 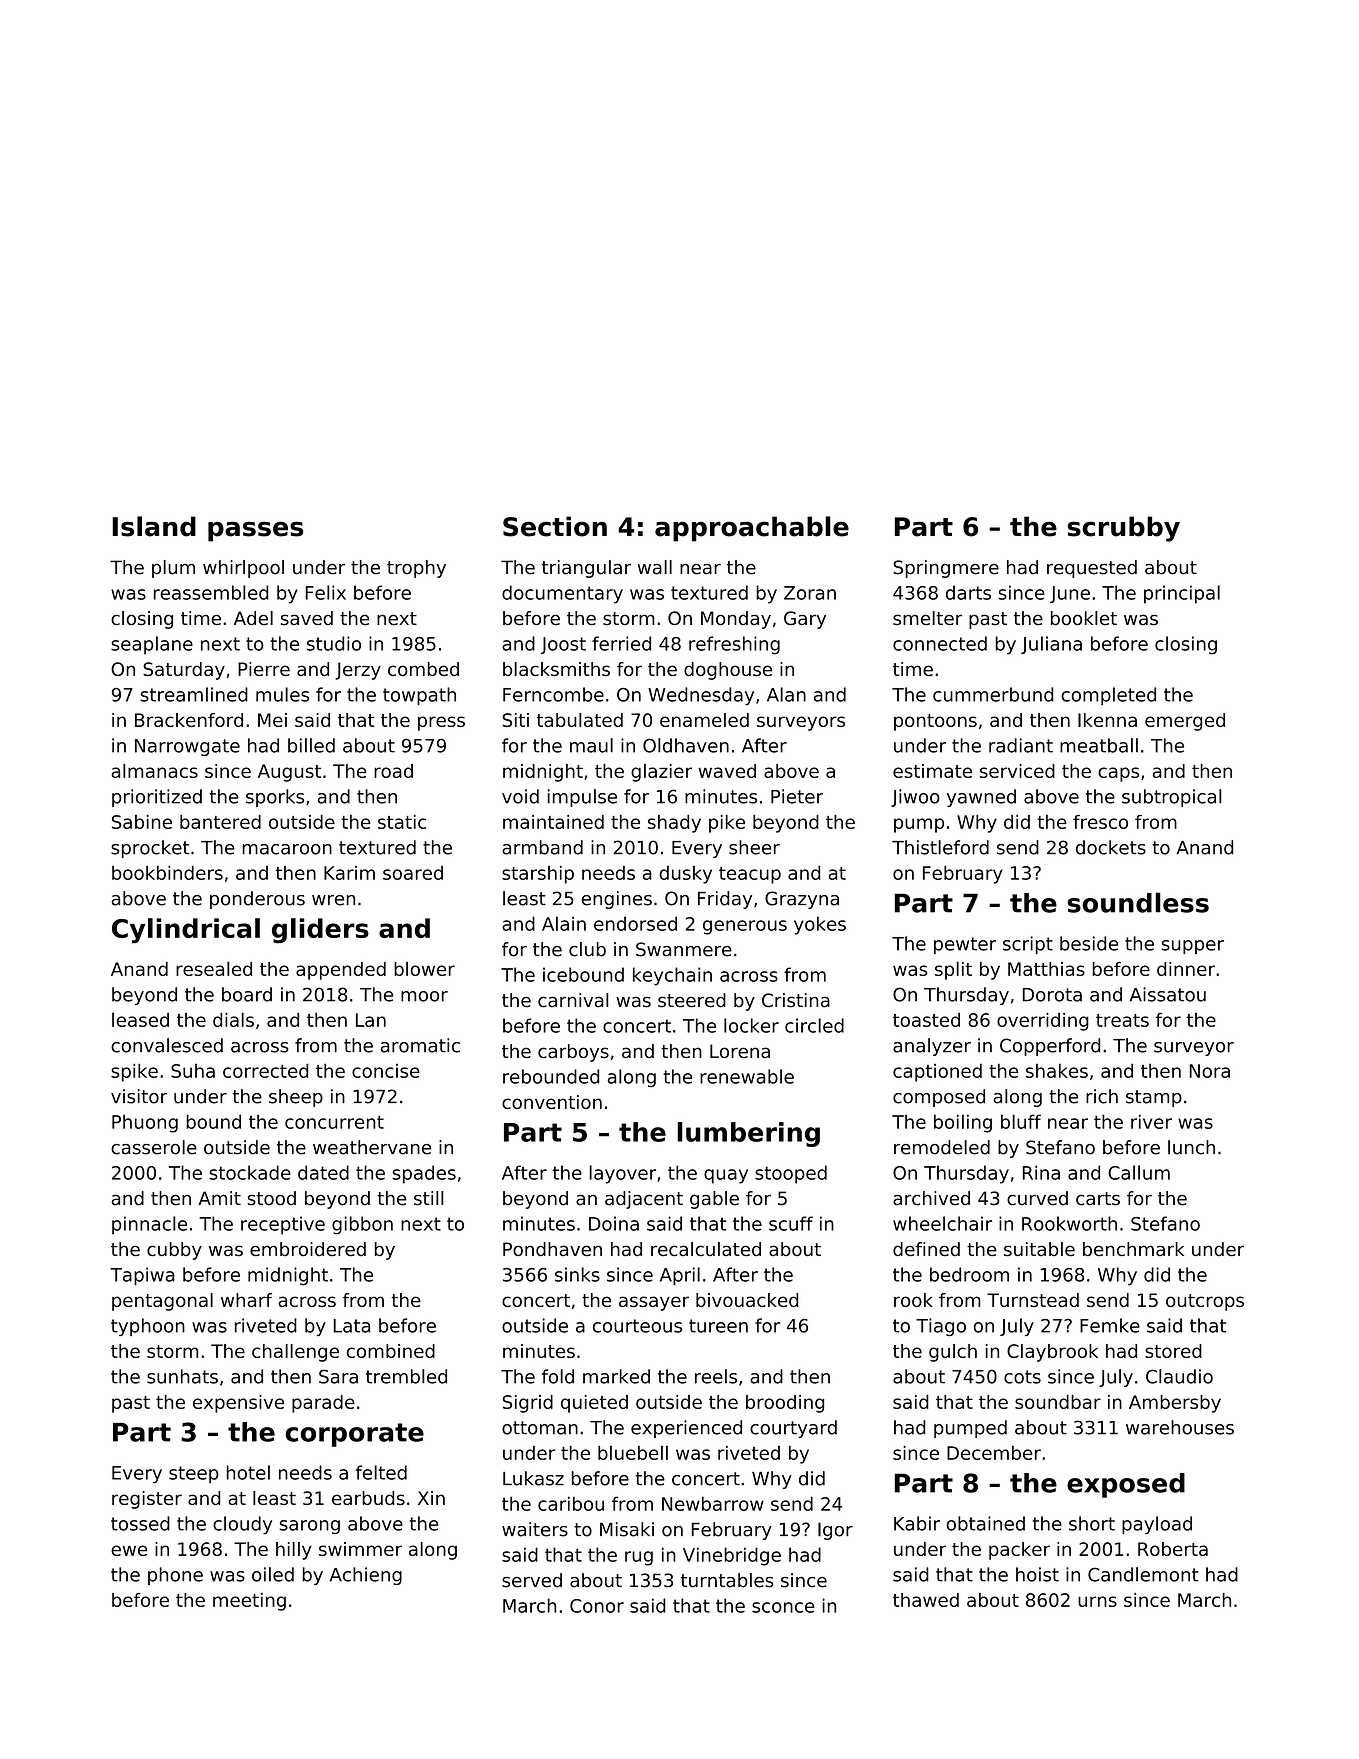 What do you see at coordinates (1058, 1402) in the screenshot?
I see `soundbar` at bounding box center [1058, 1402].
